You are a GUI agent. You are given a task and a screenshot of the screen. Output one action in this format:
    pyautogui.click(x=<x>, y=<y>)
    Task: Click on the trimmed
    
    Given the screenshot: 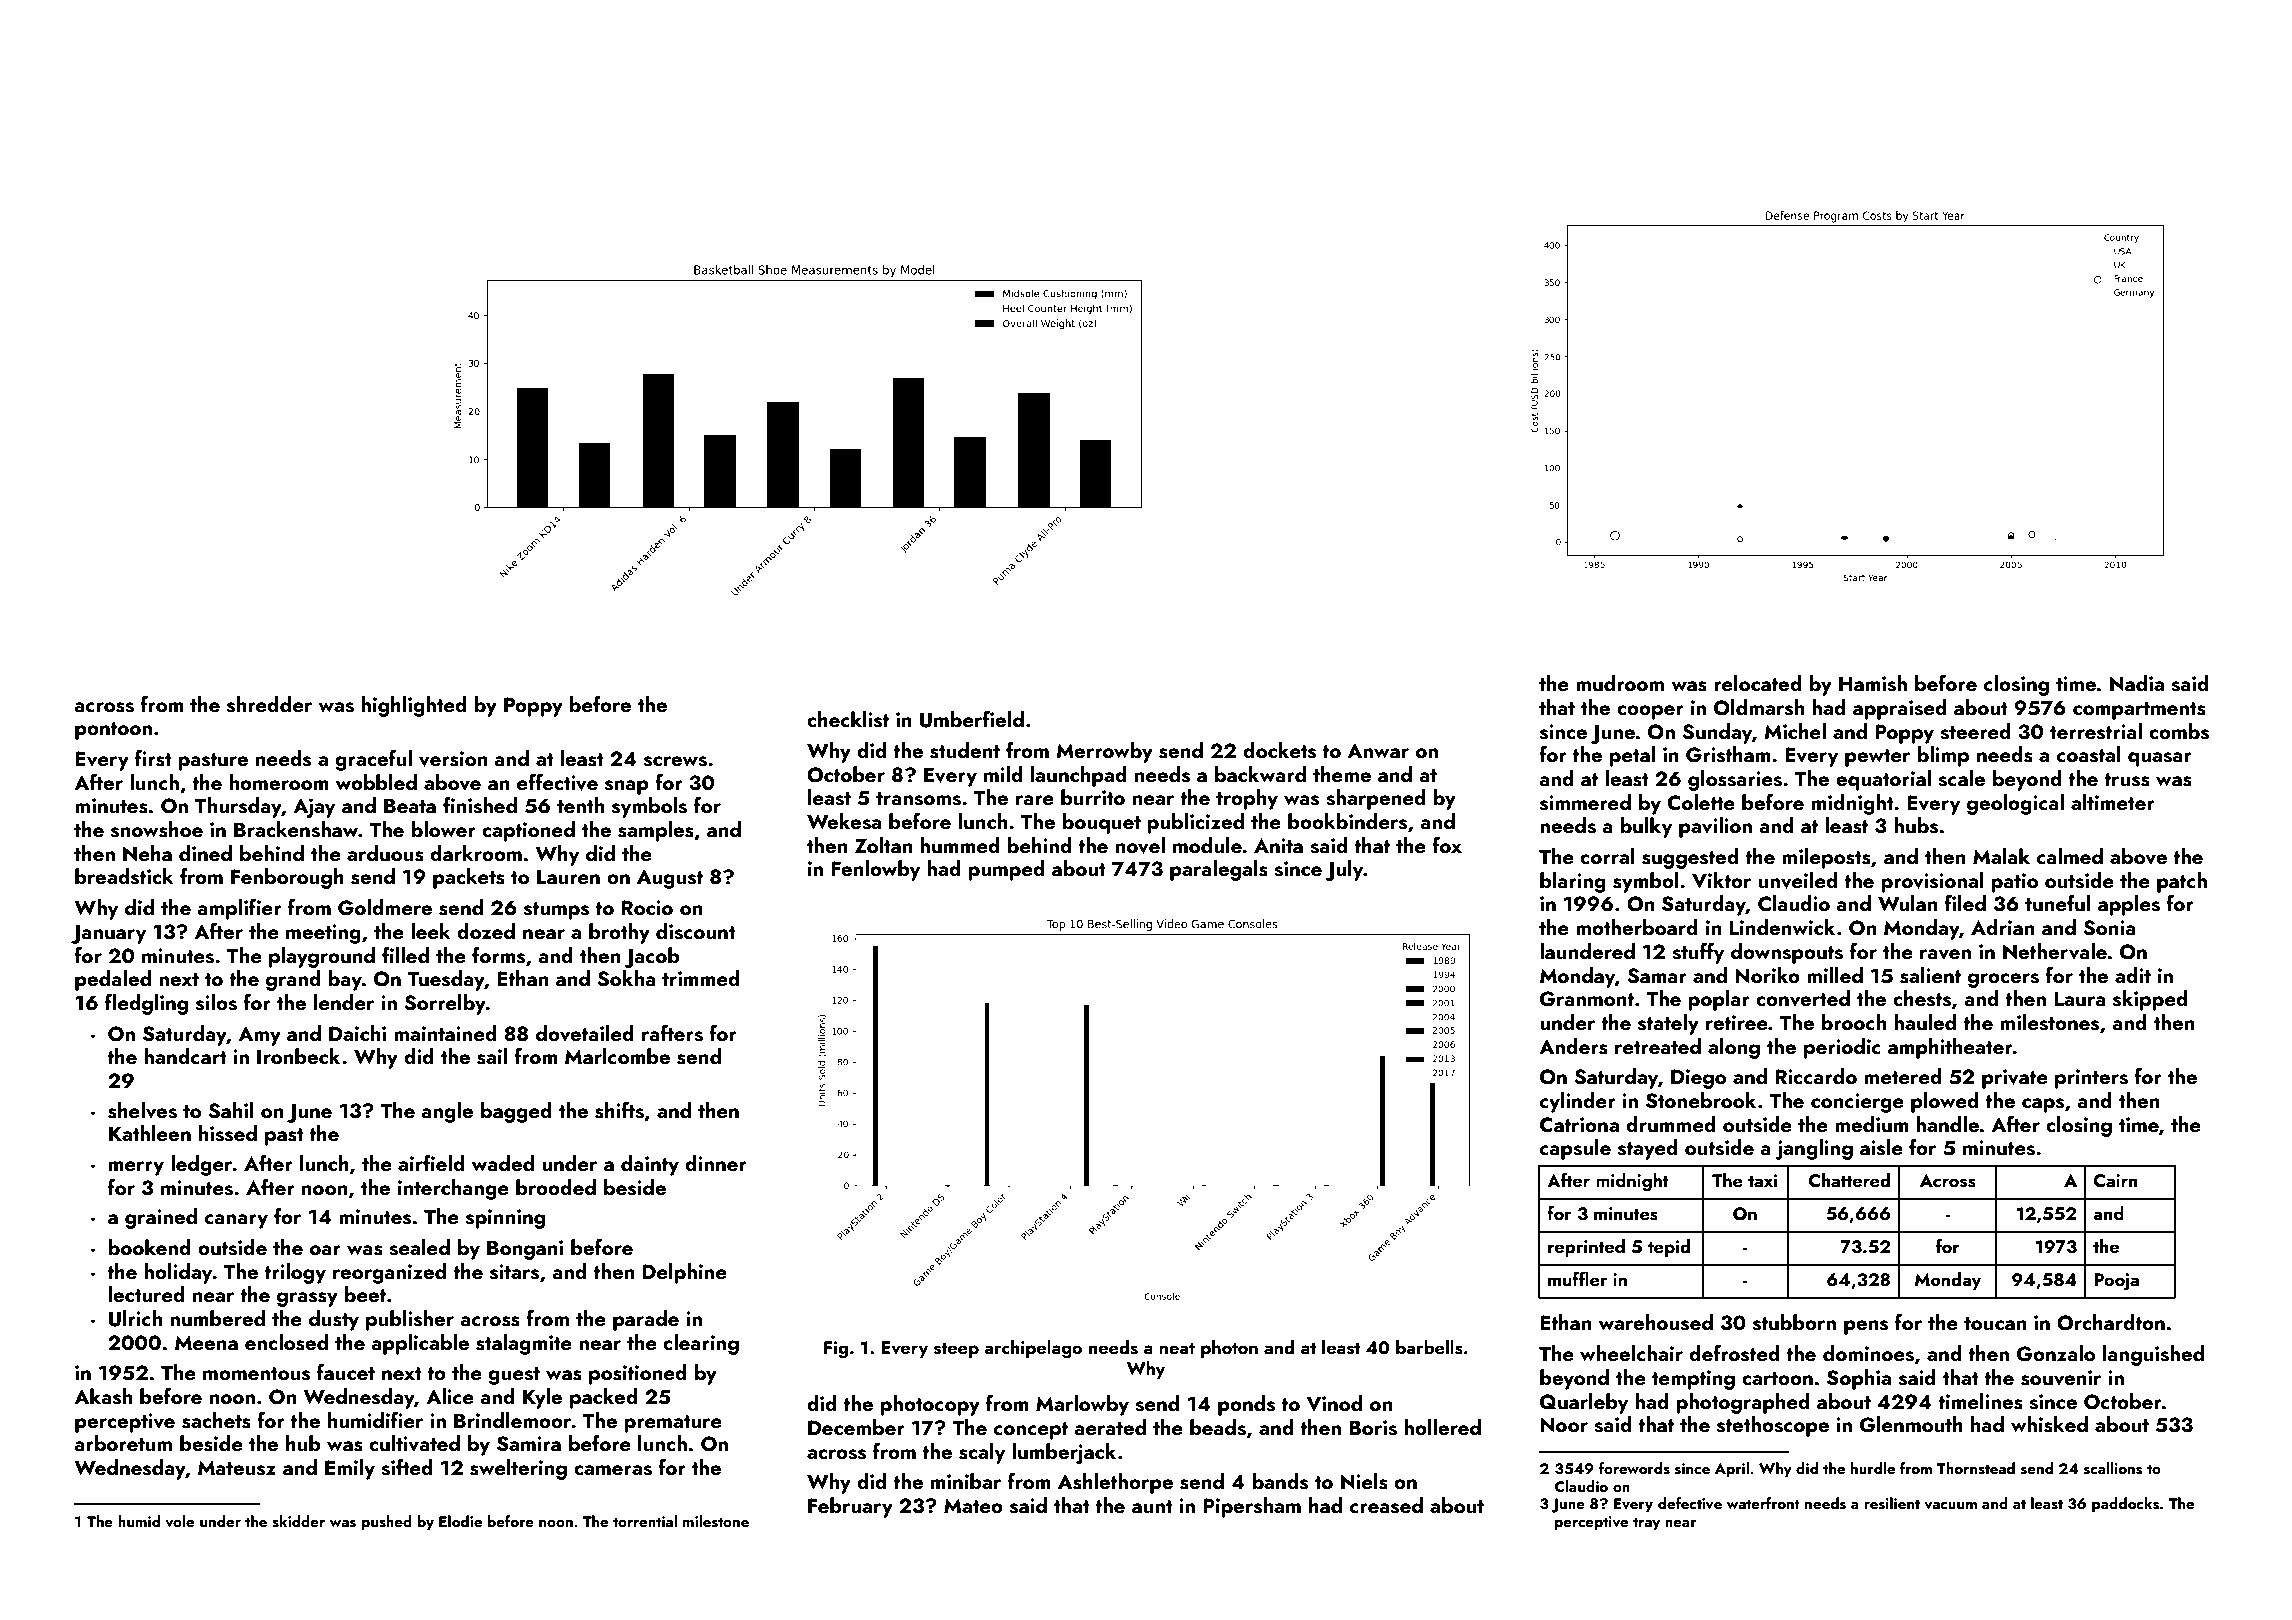 What is the action you would take?
    pyautogui.click(x=701, y=978)
